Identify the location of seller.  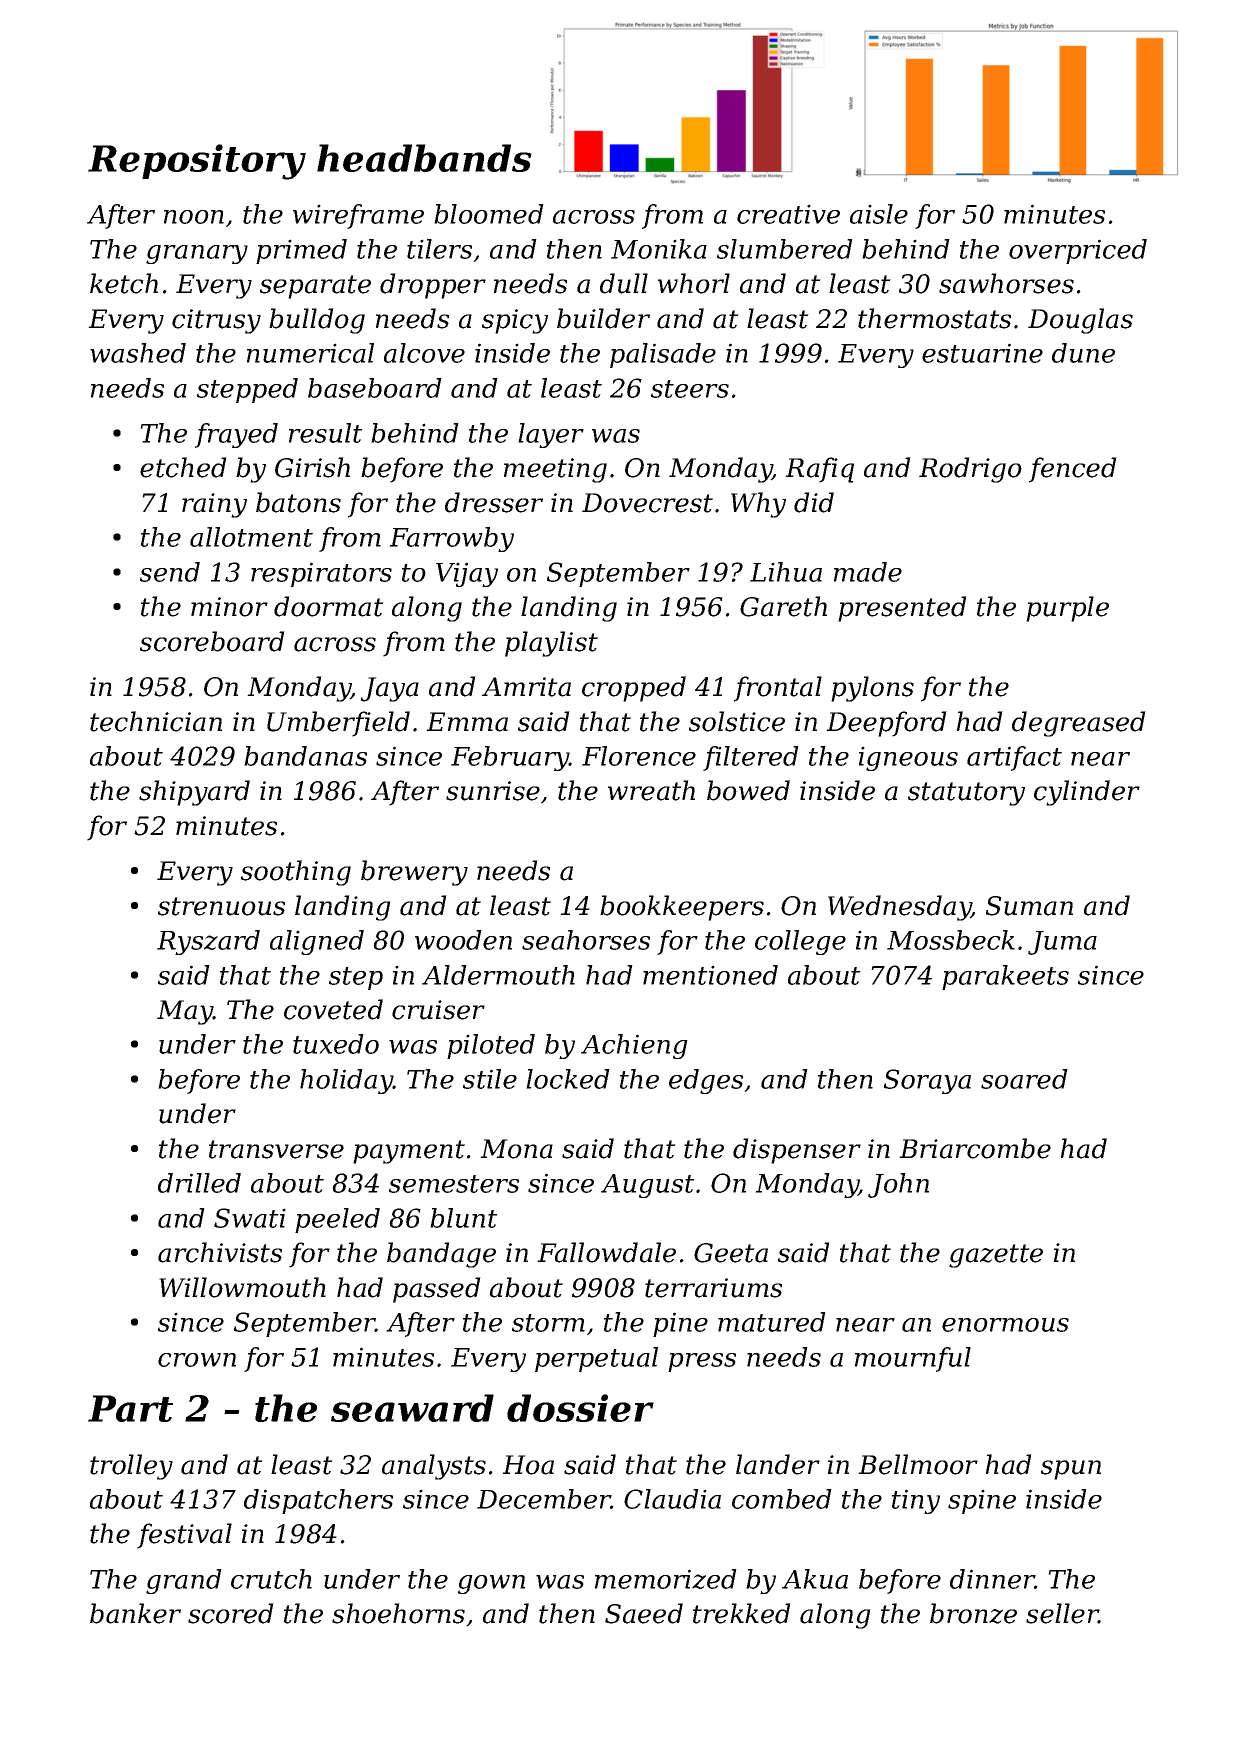
(1062, 1613).
